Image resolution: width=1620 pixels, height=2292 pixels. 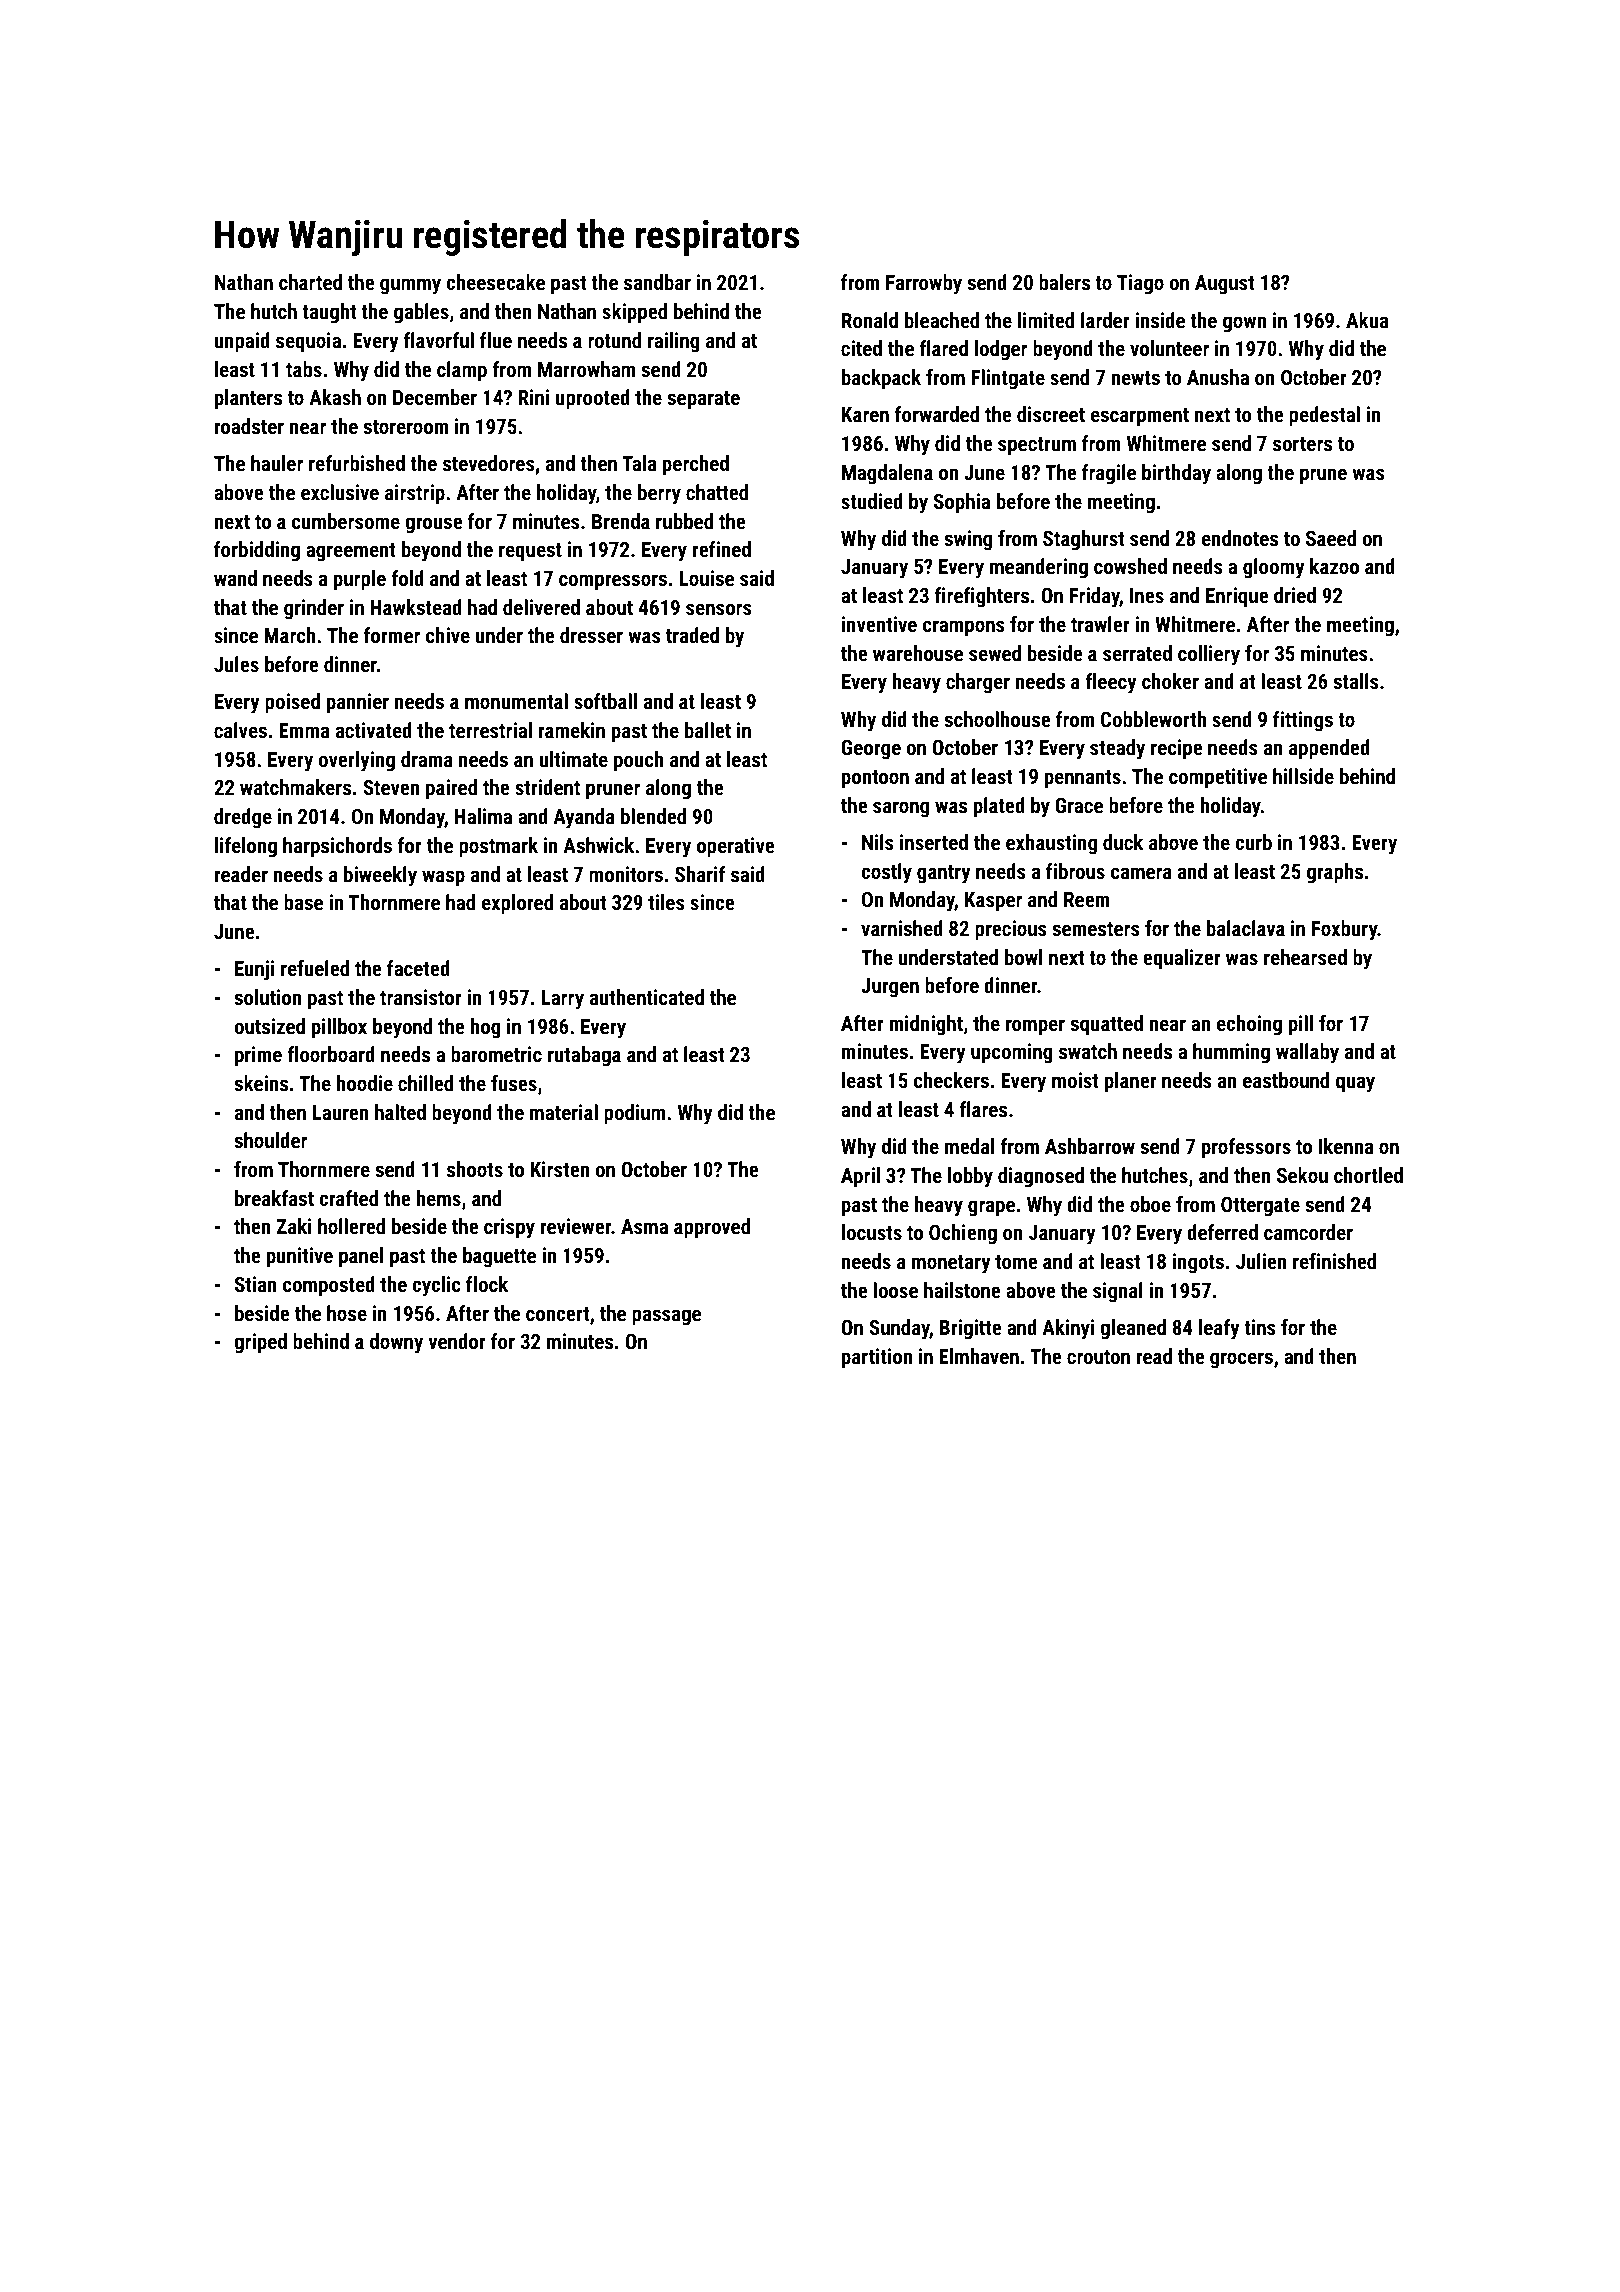 I want to click on vendor, so click(x=457, y=1341).
